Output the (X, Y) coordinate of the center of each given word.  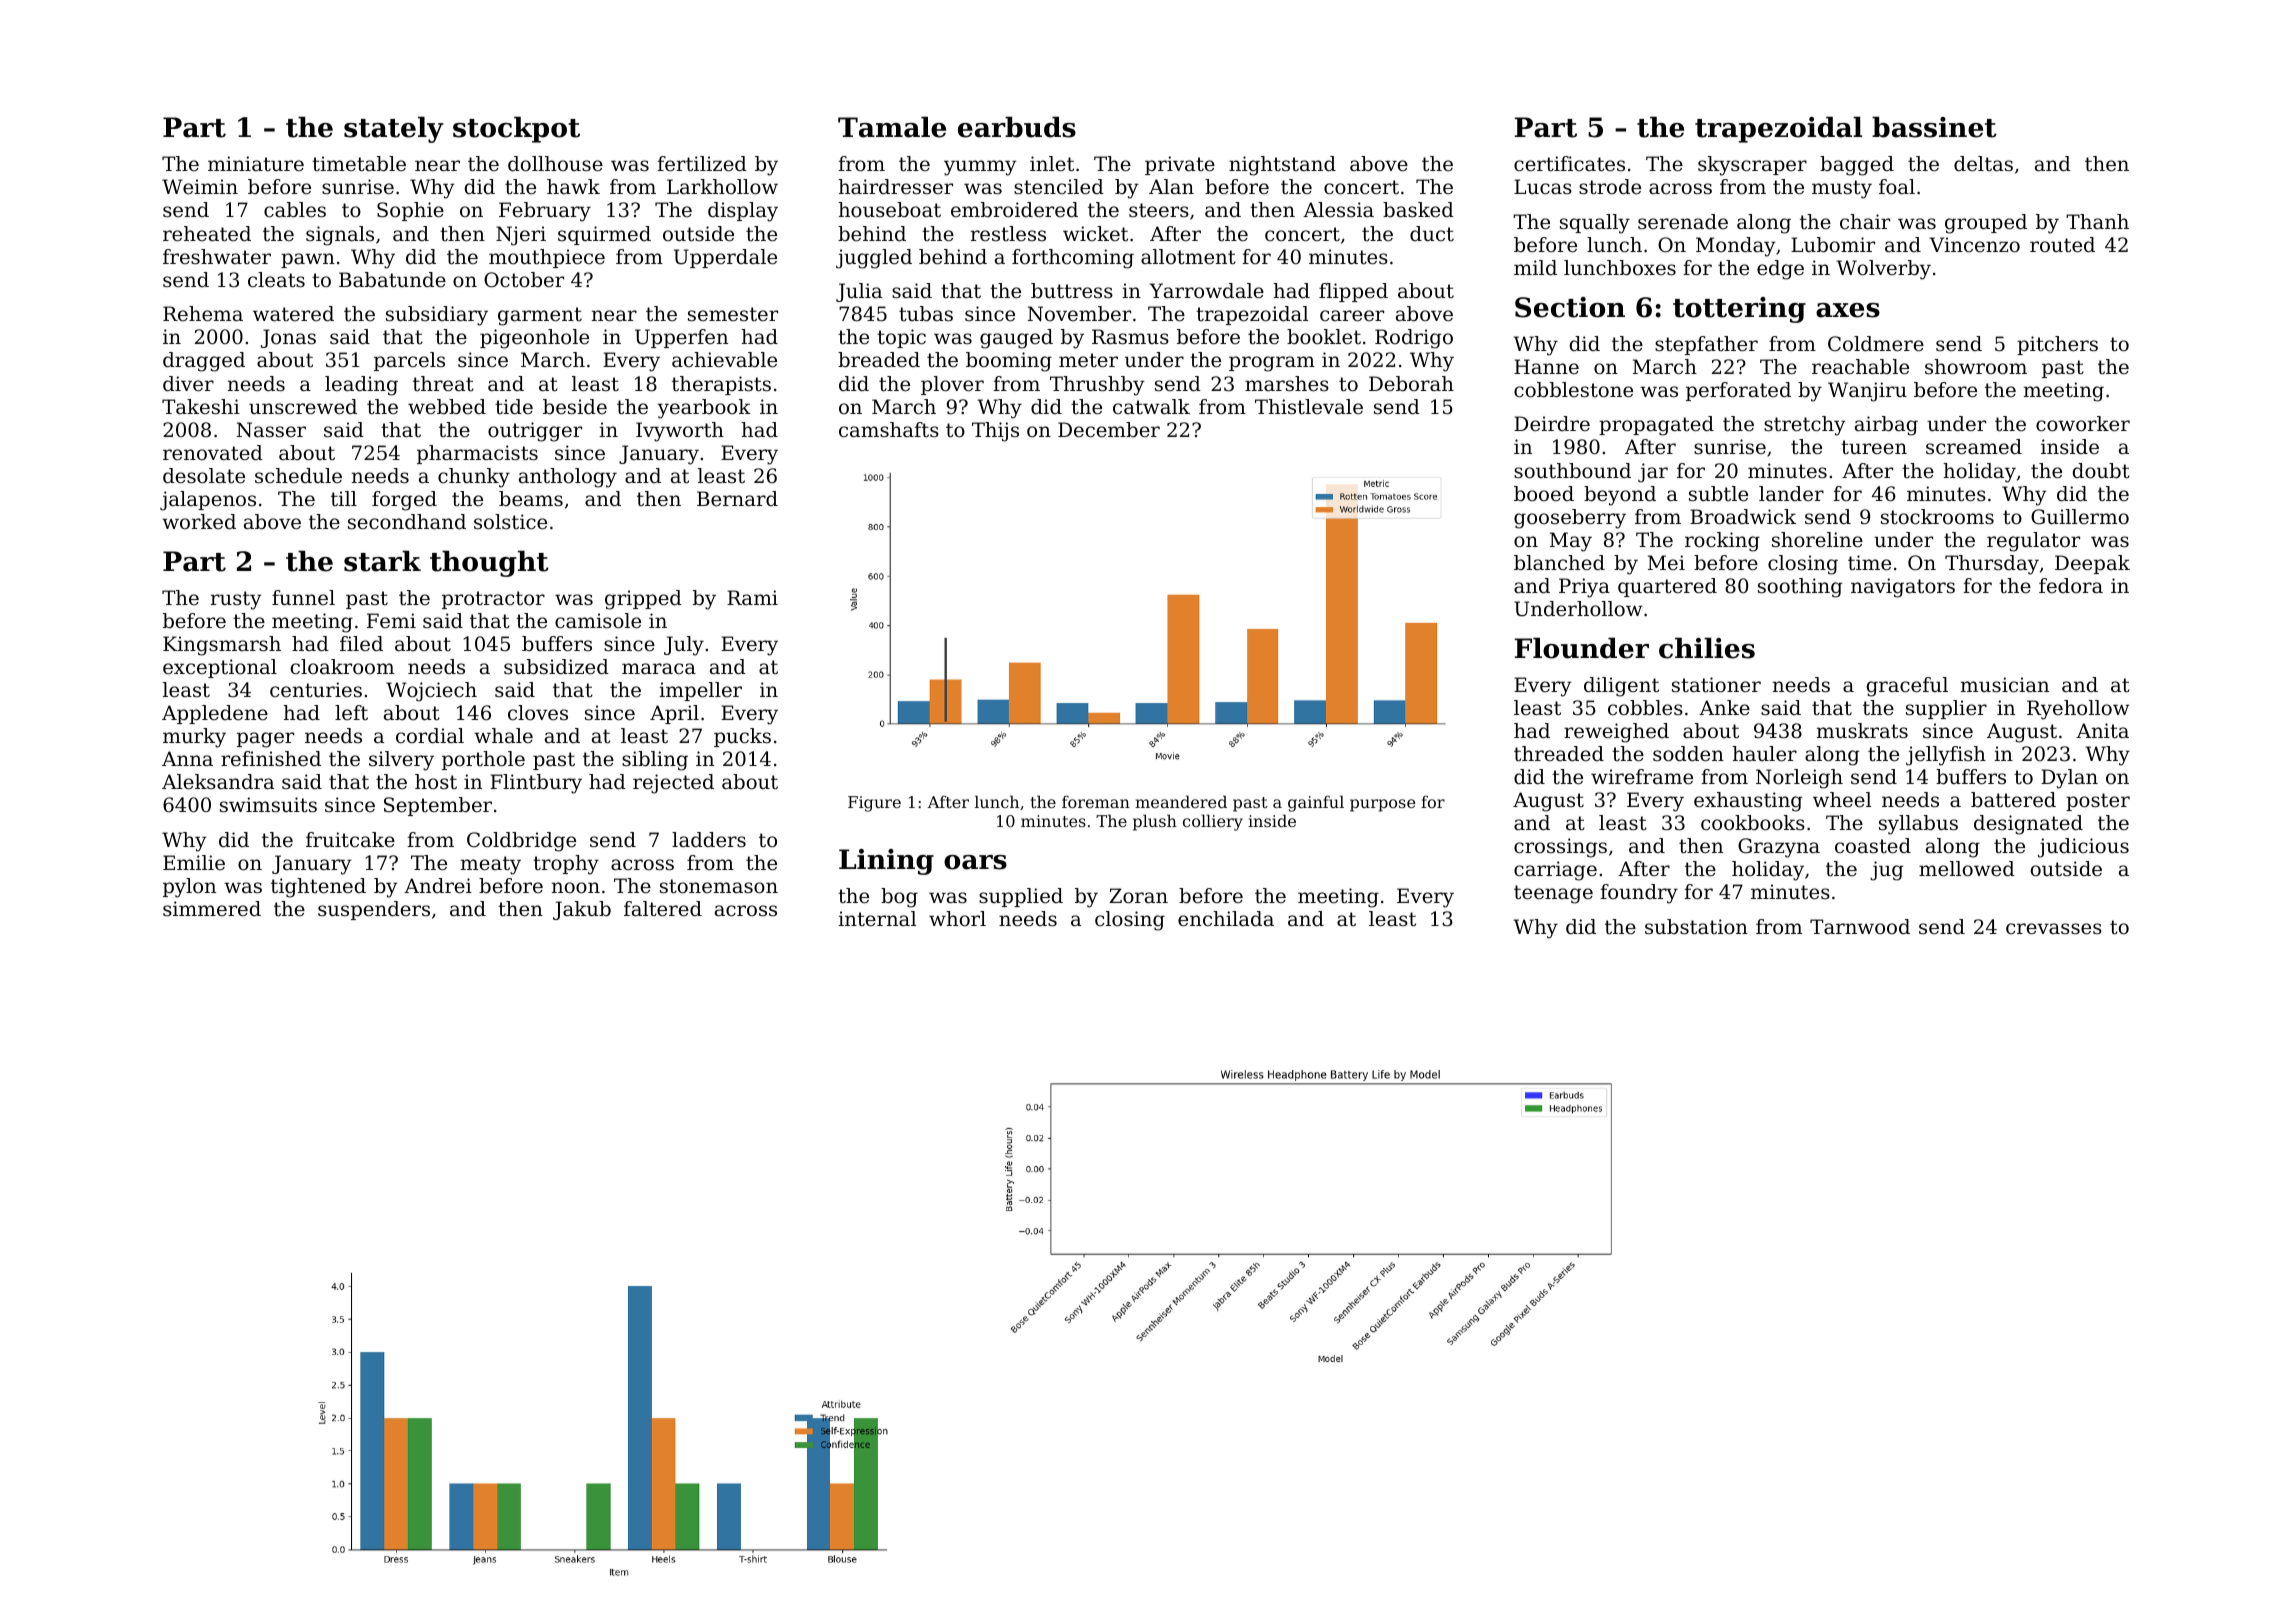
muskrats (1862, 731)
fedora (2071, 586)
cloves (538, 713)
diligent (1621, 687)
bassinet (1934, 127)
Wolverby (1883, 270)
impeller (700, 691)
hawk (573, 186)
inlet (1052, 164)
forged (404, 501)
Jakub (582, 910)
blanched (1559, 563)
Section (1570, 307)
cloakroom (342, 667)
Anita (2102, 731)
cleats (276, 280)
